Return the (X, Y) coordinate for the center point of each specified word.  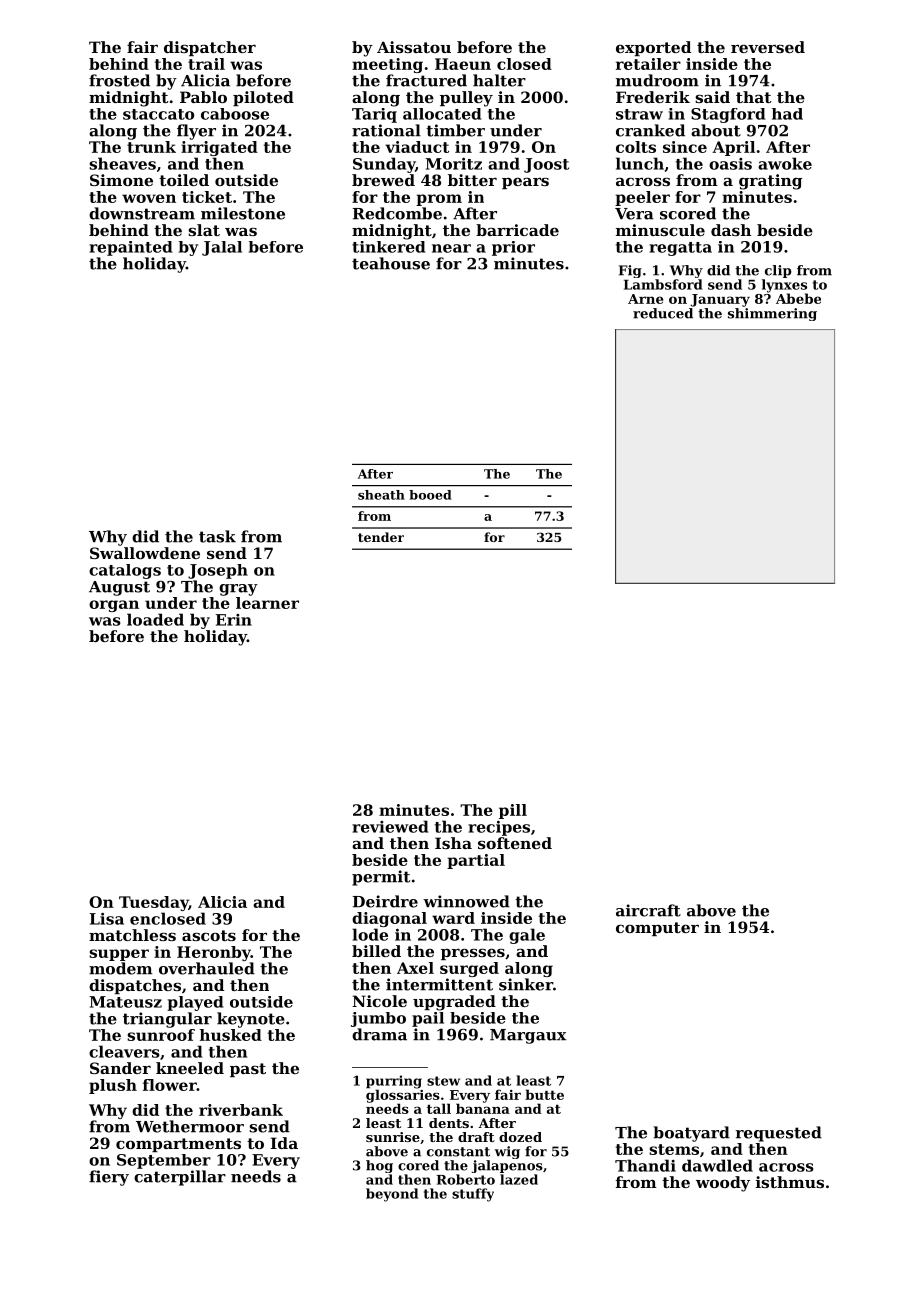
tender (381, 537)
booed (430, 495)
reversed (768, 47)
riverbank (241, 1110)
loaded (155, 619)
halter (499, 80)
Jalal (222, 248)
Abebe (798, 298)
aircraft (648, 910)
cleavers (124, 1051)
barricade (517, 230)
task (217, 536)
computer (657, 929)
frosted (119, 80)
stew (443, 1081)
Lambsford (663, 284)
